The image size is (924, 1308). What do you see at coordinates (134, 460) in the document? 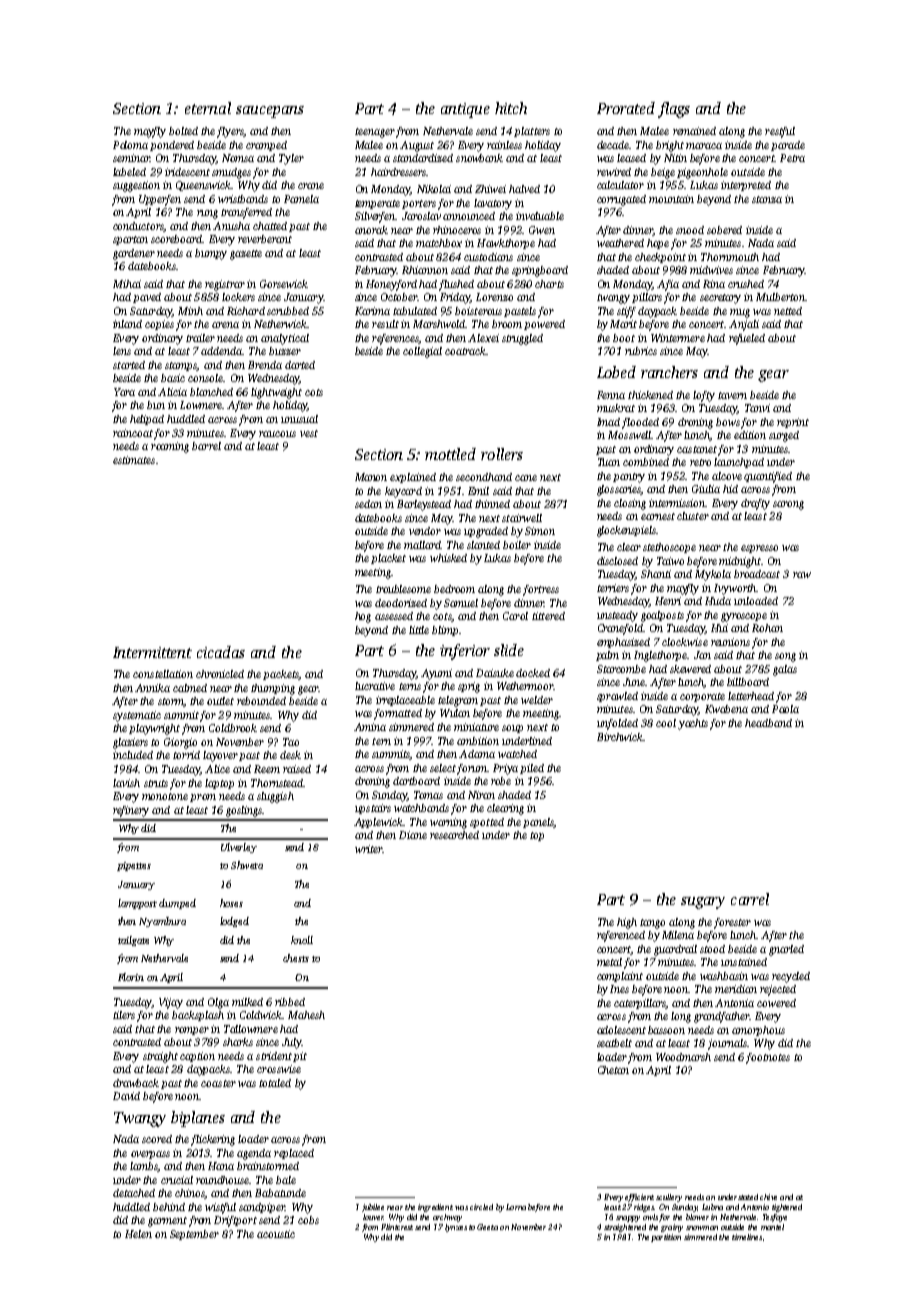
I see `estimates` at bounding box center [134, 460].
